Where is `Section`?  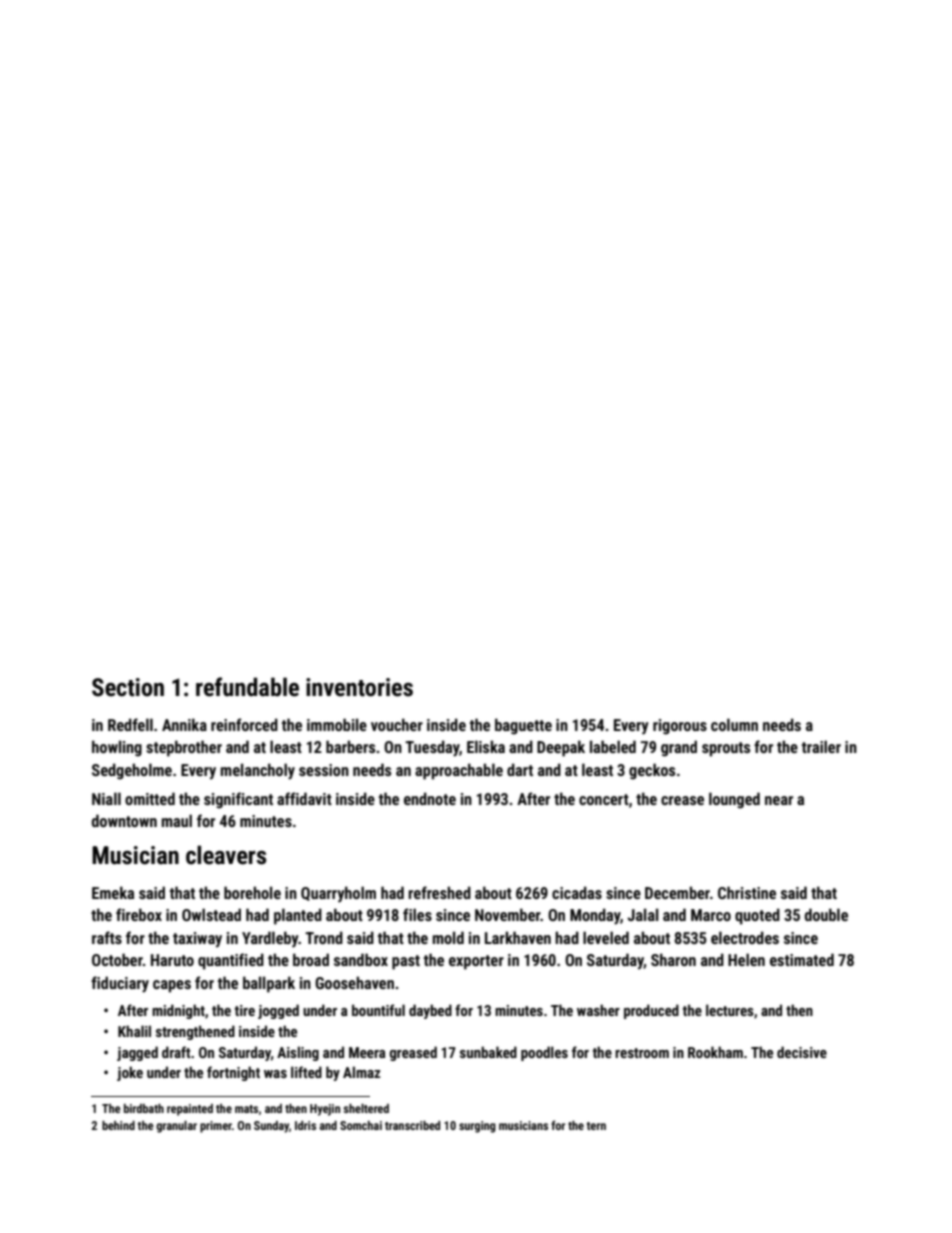 Section is located at coordinates (128, 687).
